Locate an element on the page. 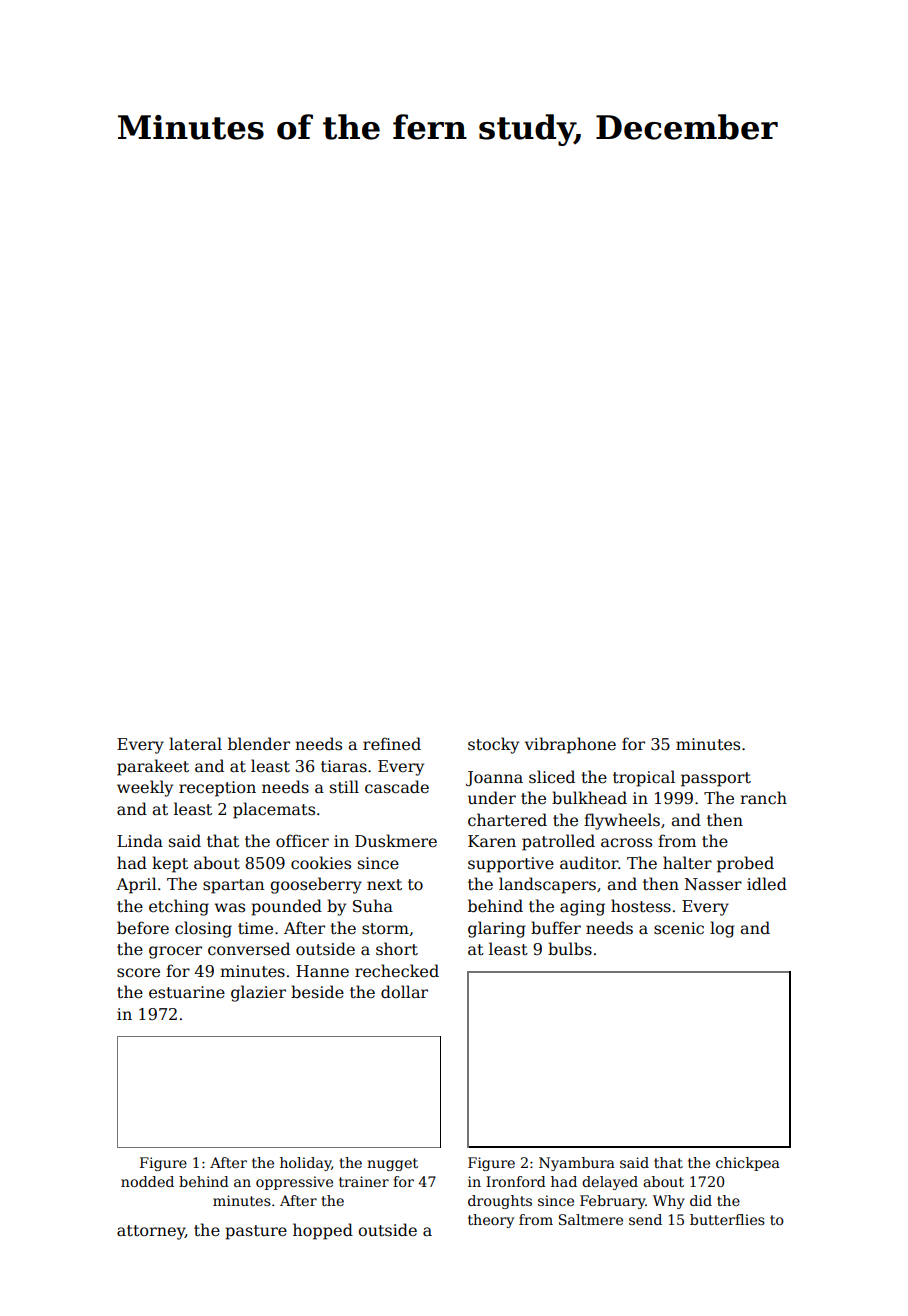 This document has height=1316, width=908. pasture is located at coordinates (256, 1232).
